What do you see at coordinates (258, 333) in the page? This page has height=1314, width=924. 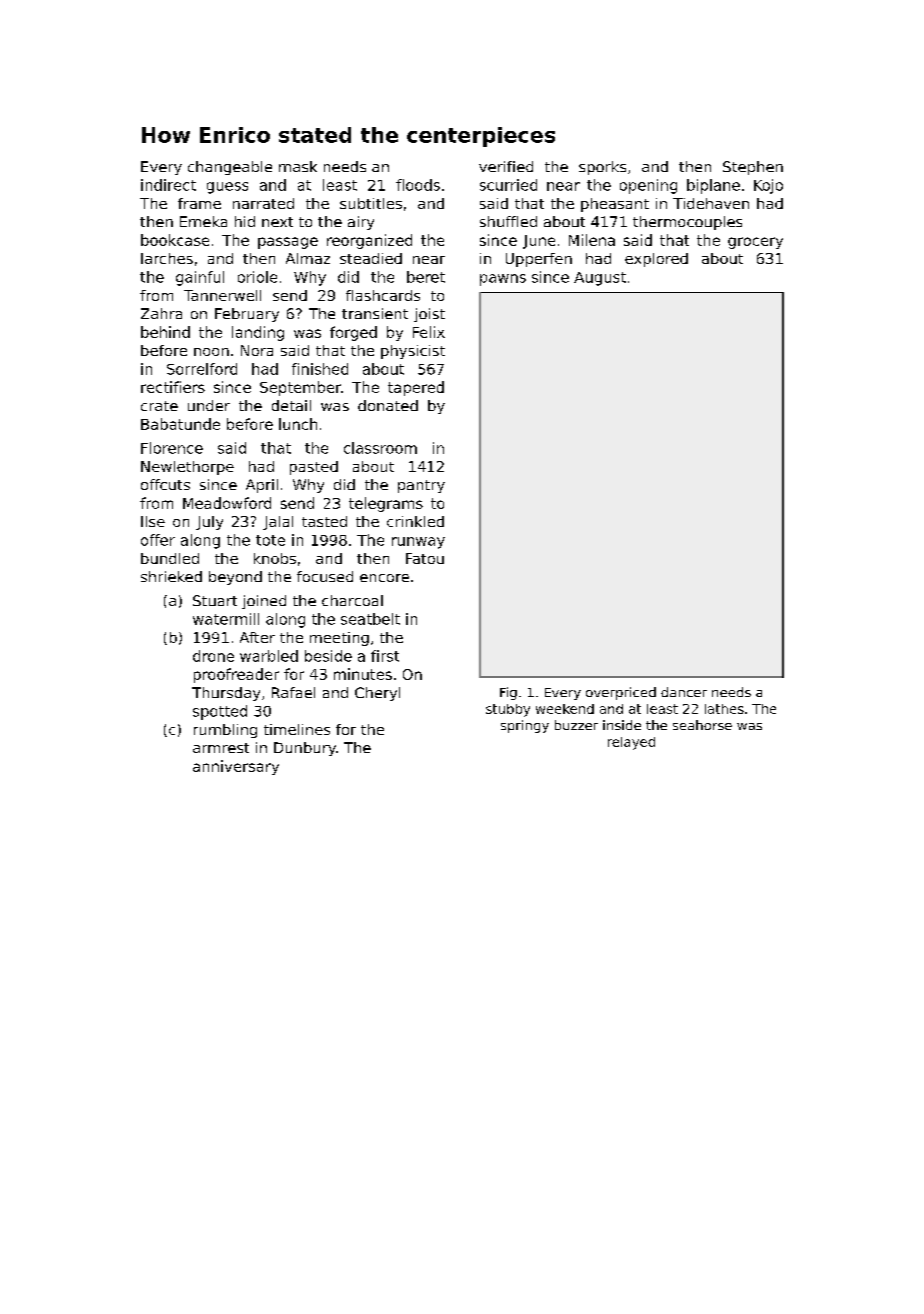 I see `landing` at bounding box center [258, 333].
